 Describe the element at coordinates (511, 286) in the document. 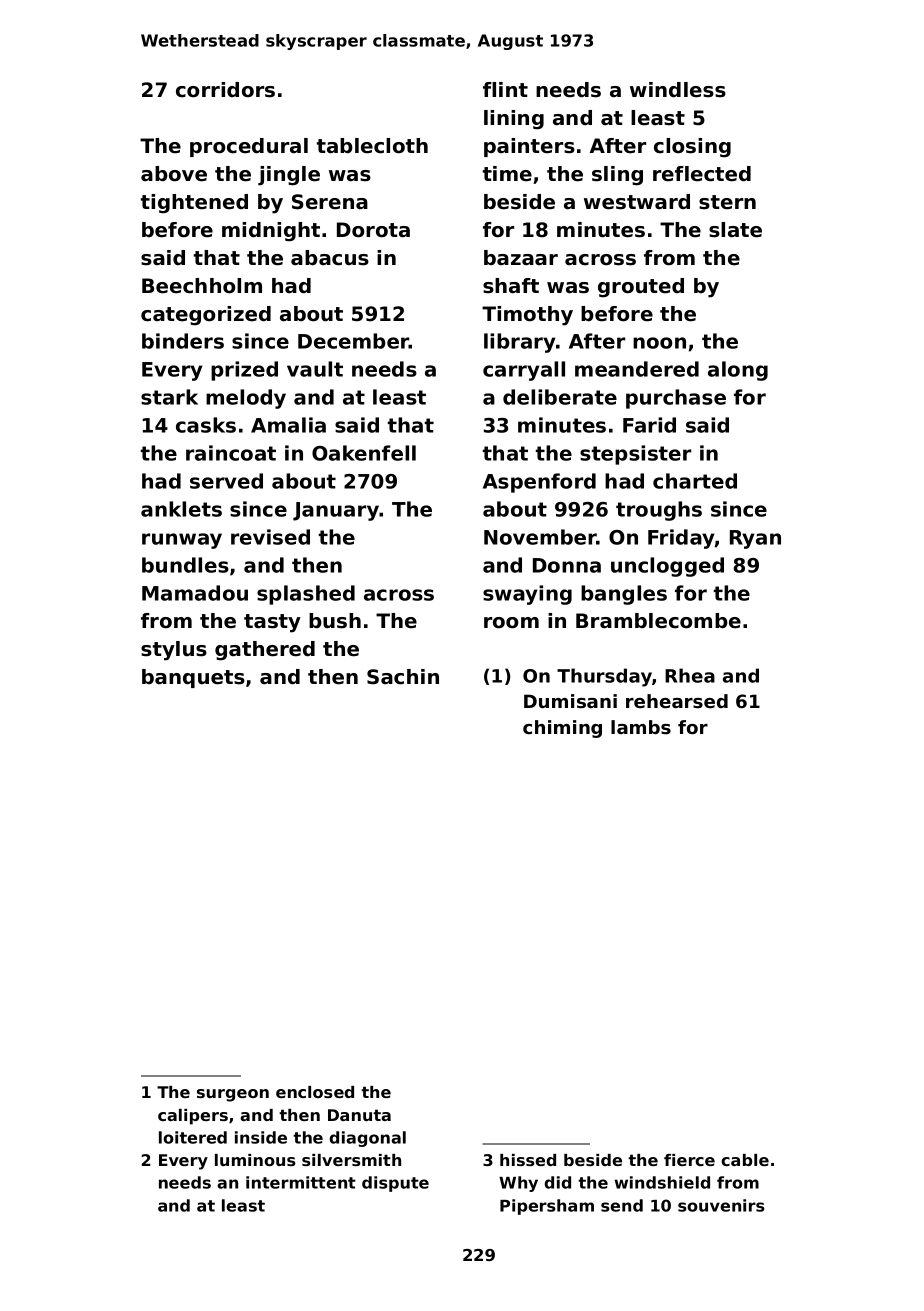

I see `shaft` at that location.
